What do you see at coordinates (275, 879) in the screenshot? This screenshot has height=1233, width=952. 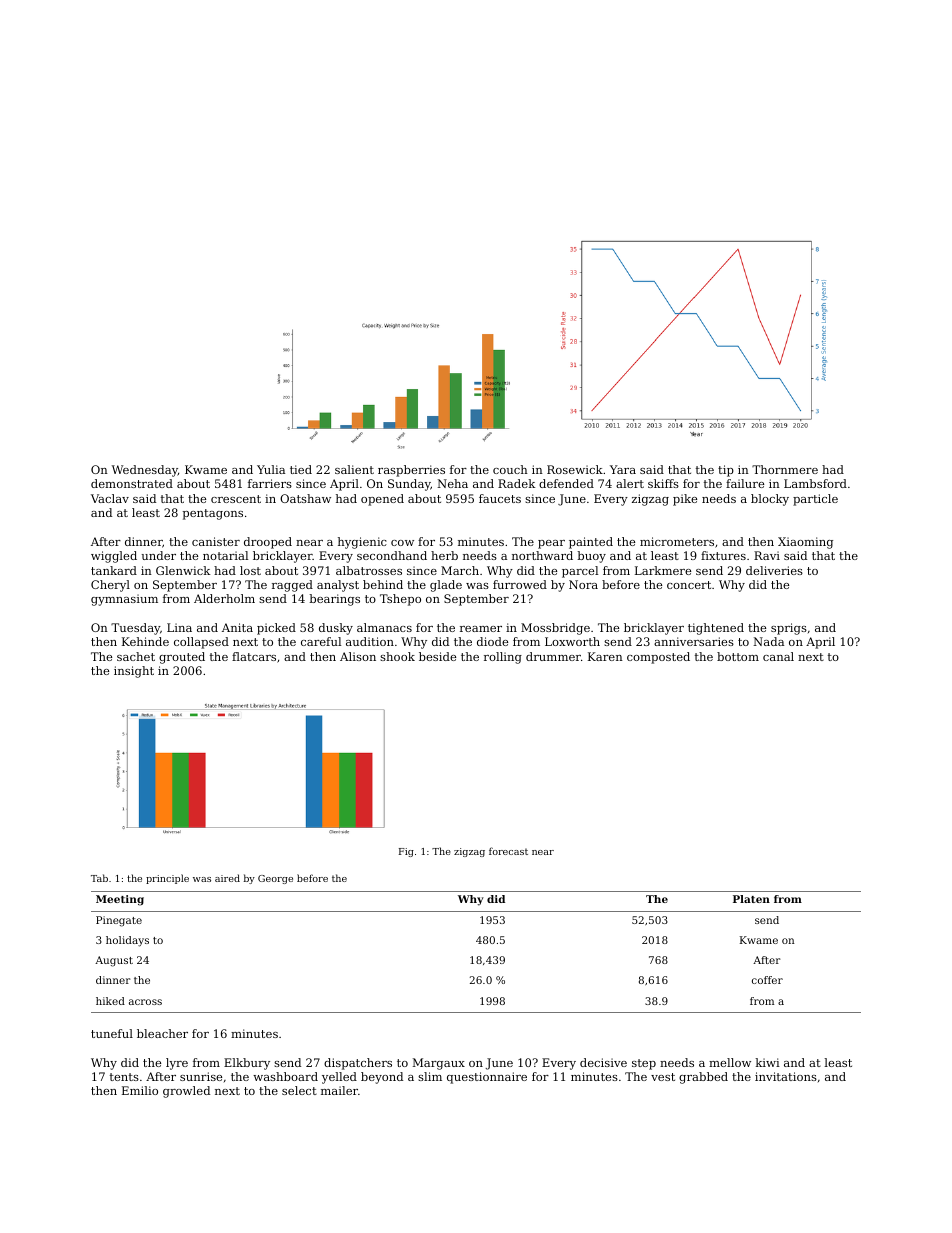 I see `George` at bounding box center [275, 879].
